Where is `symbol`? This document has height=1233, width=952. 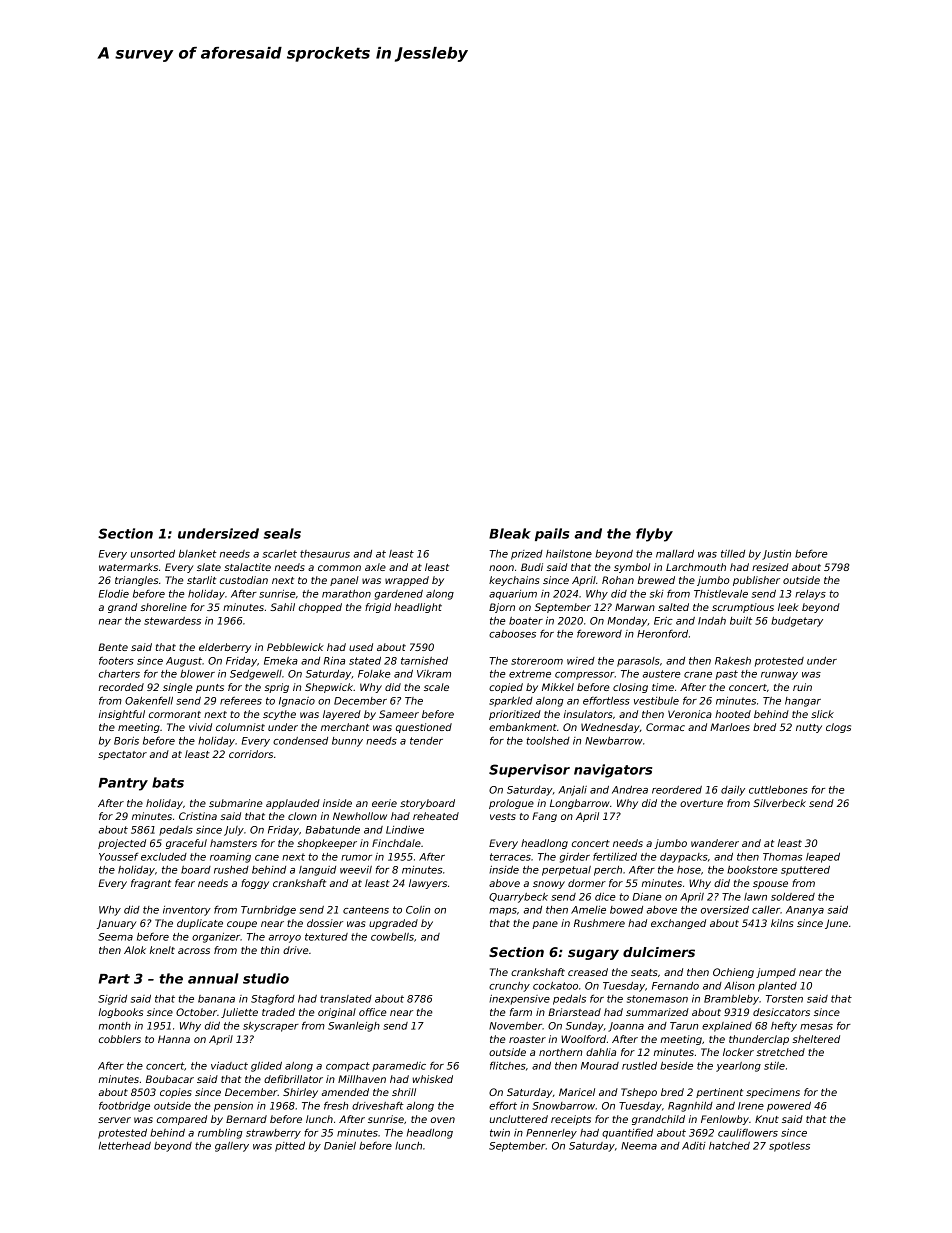 symbol is located at coordinates (632, 568).
